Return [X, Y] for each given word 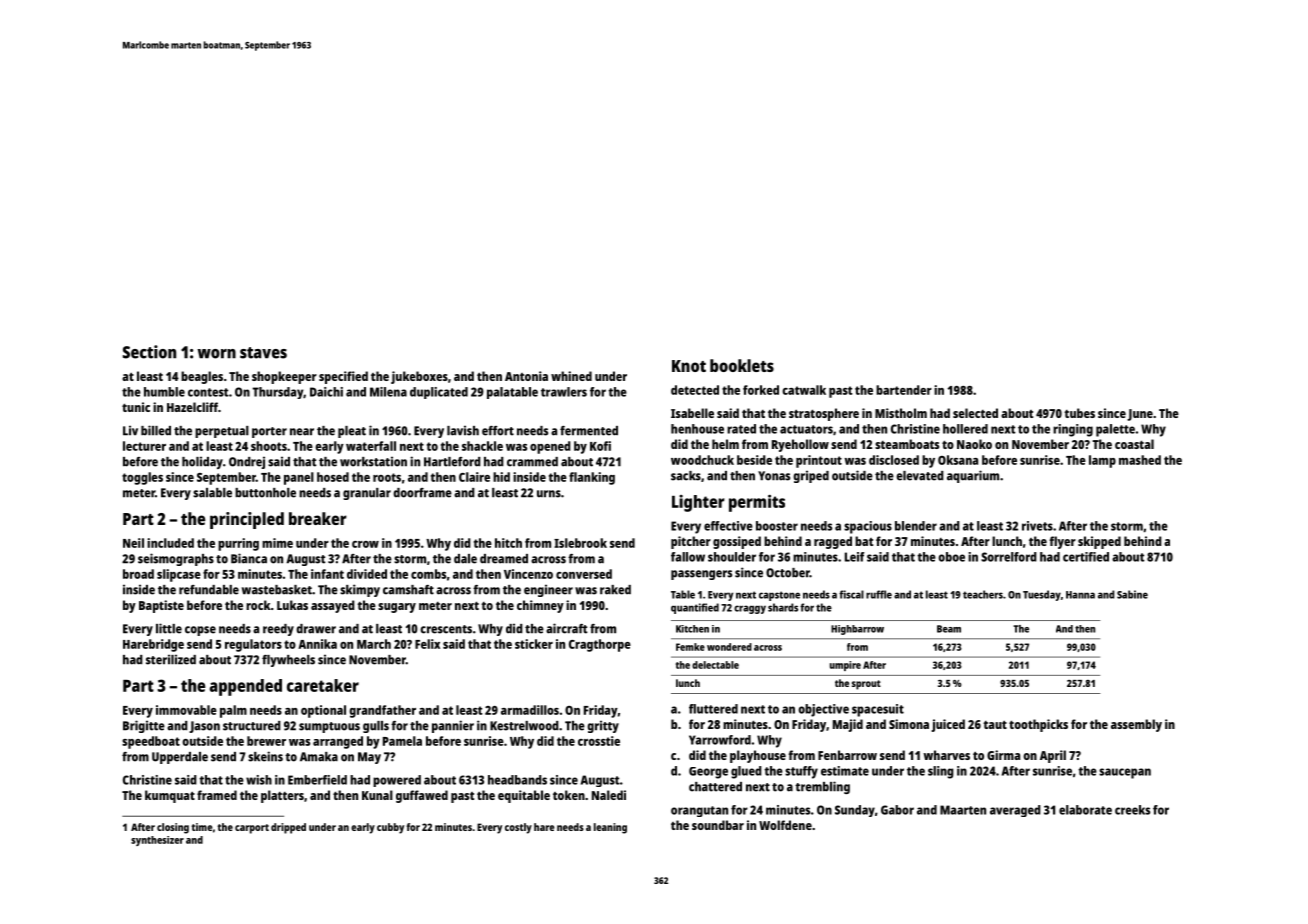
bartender [904, 390]
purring [238, 544]
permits [757, 503]
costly [518, 828]
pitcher [691, 542]
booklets [742, 365]
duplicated [439, 393]
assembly [1136, 725]
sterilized [171, 659]
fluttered [713, 709]
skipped [1099, 542]
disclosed [894, 460]
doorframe [422, 493]
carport [252, 829]
